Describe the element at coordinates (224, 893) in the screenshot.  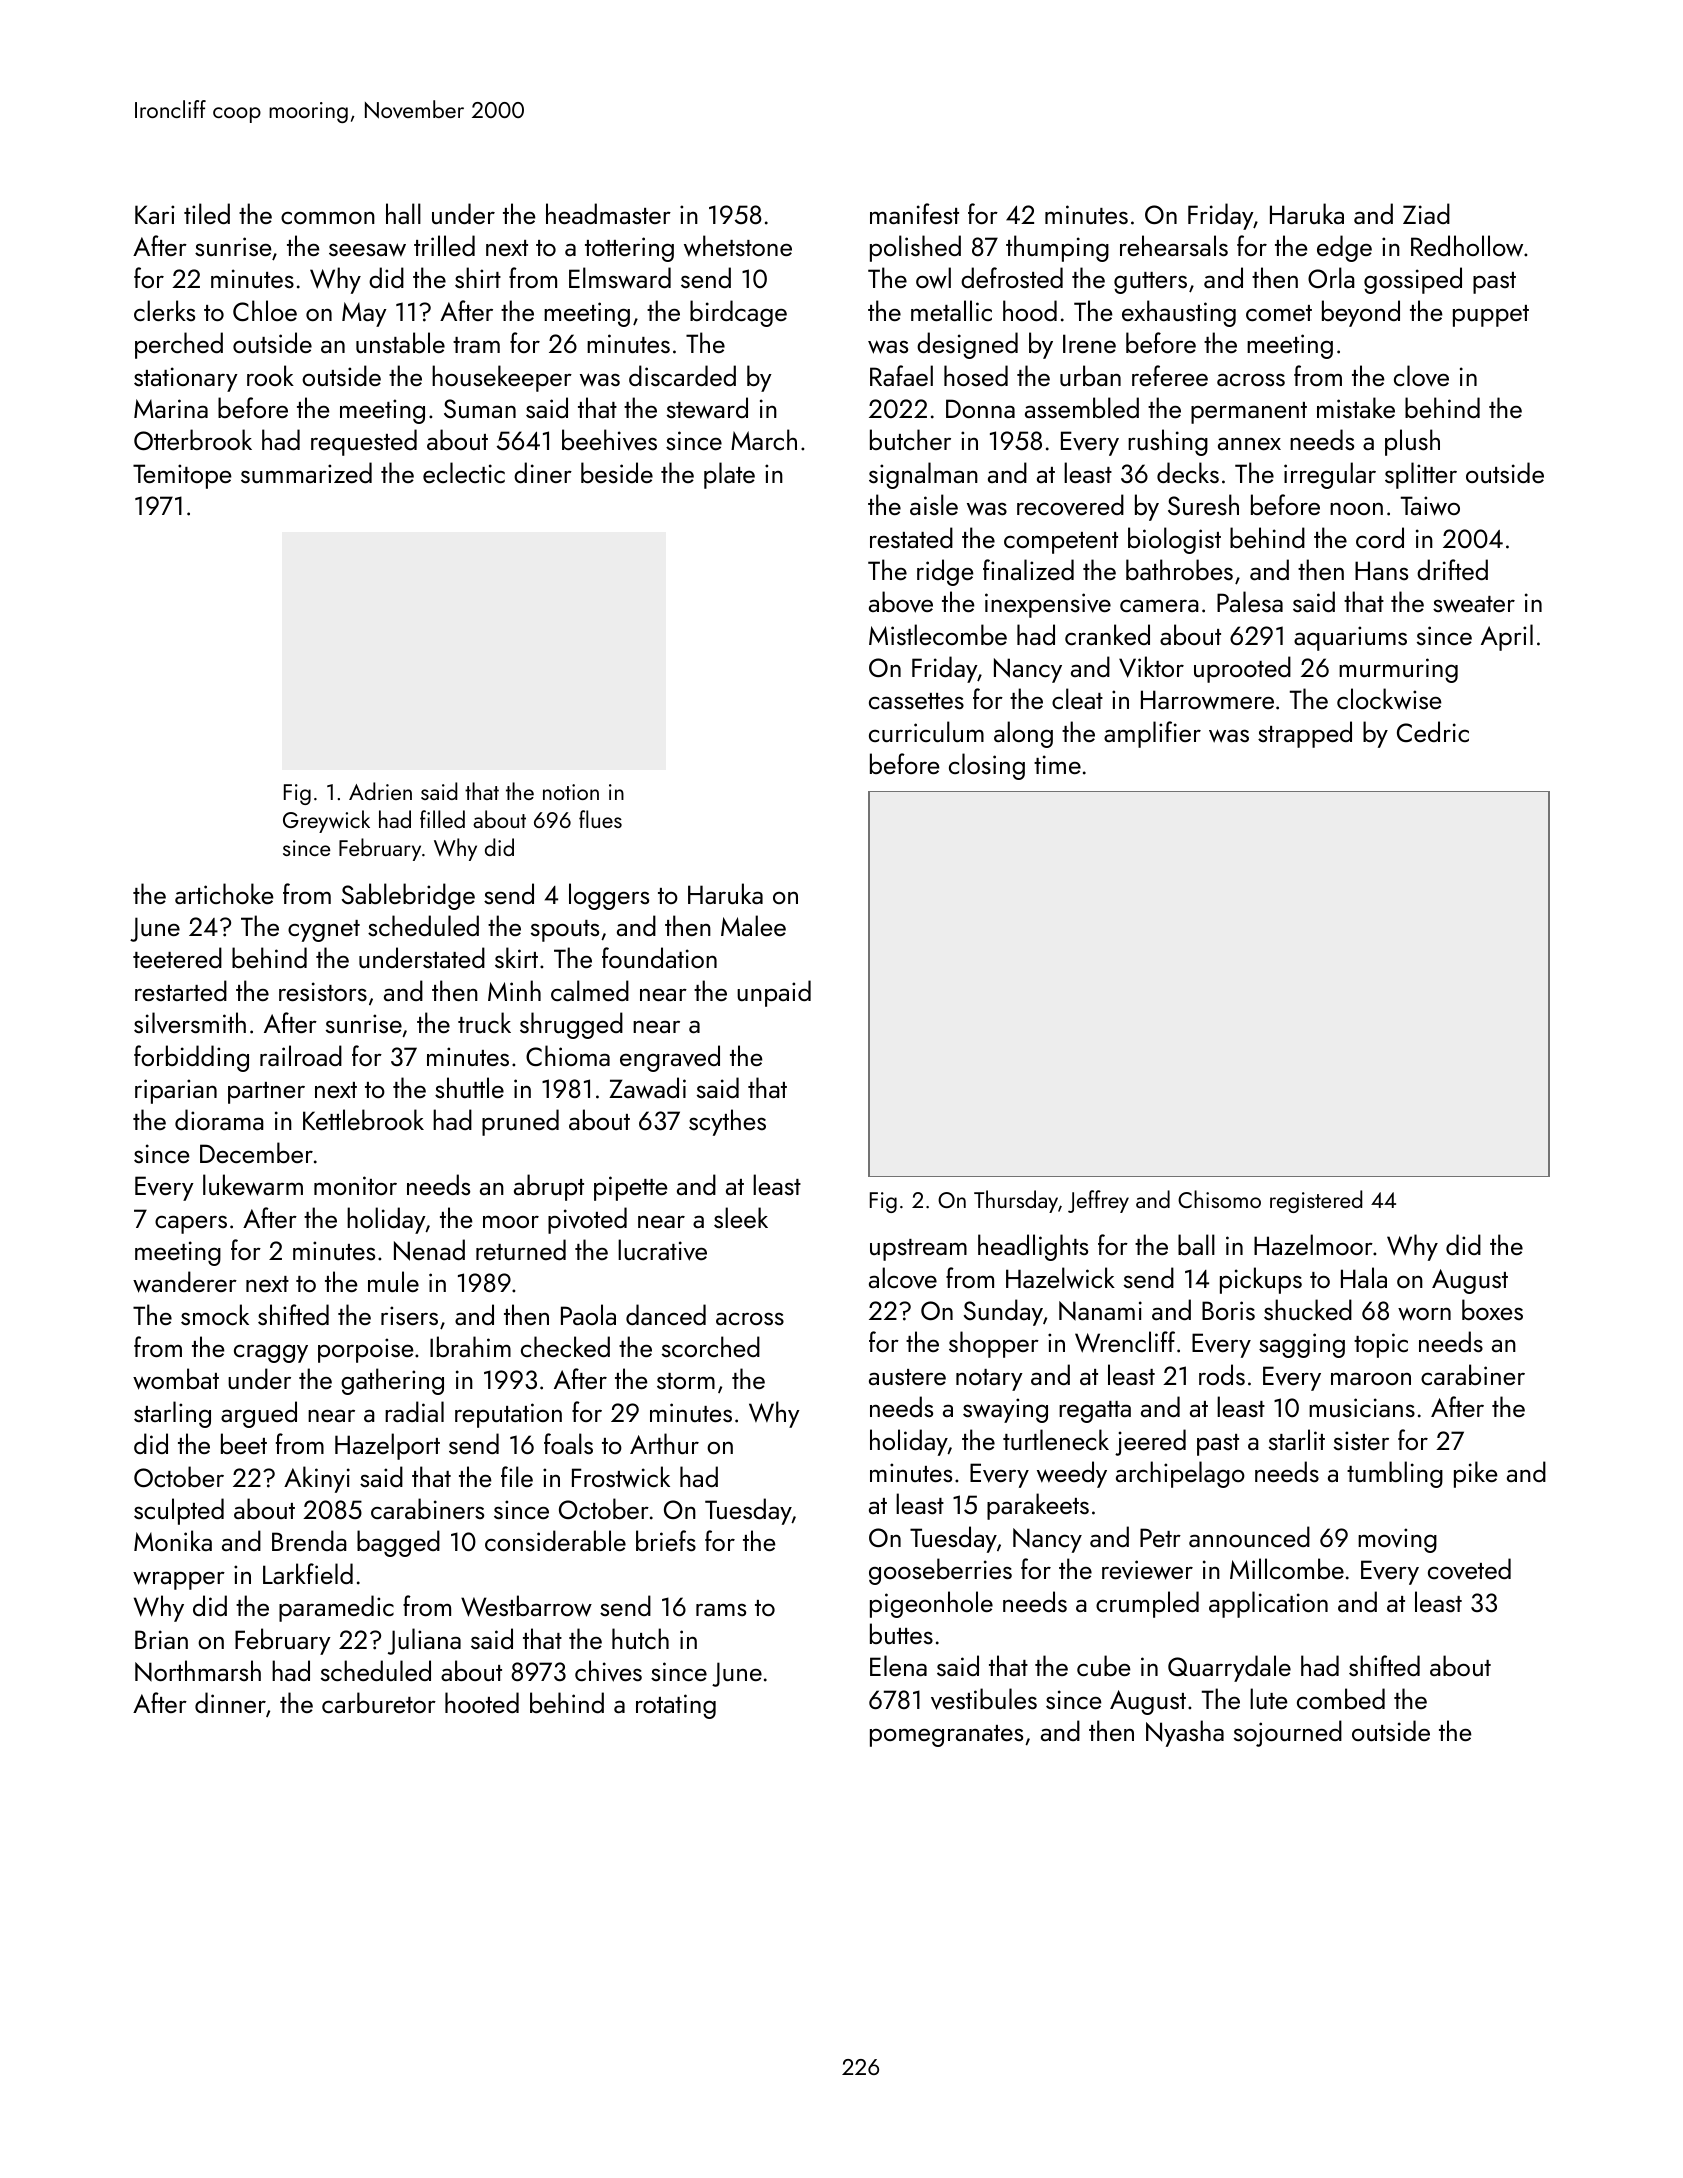
I see `artichoke` at that location.
